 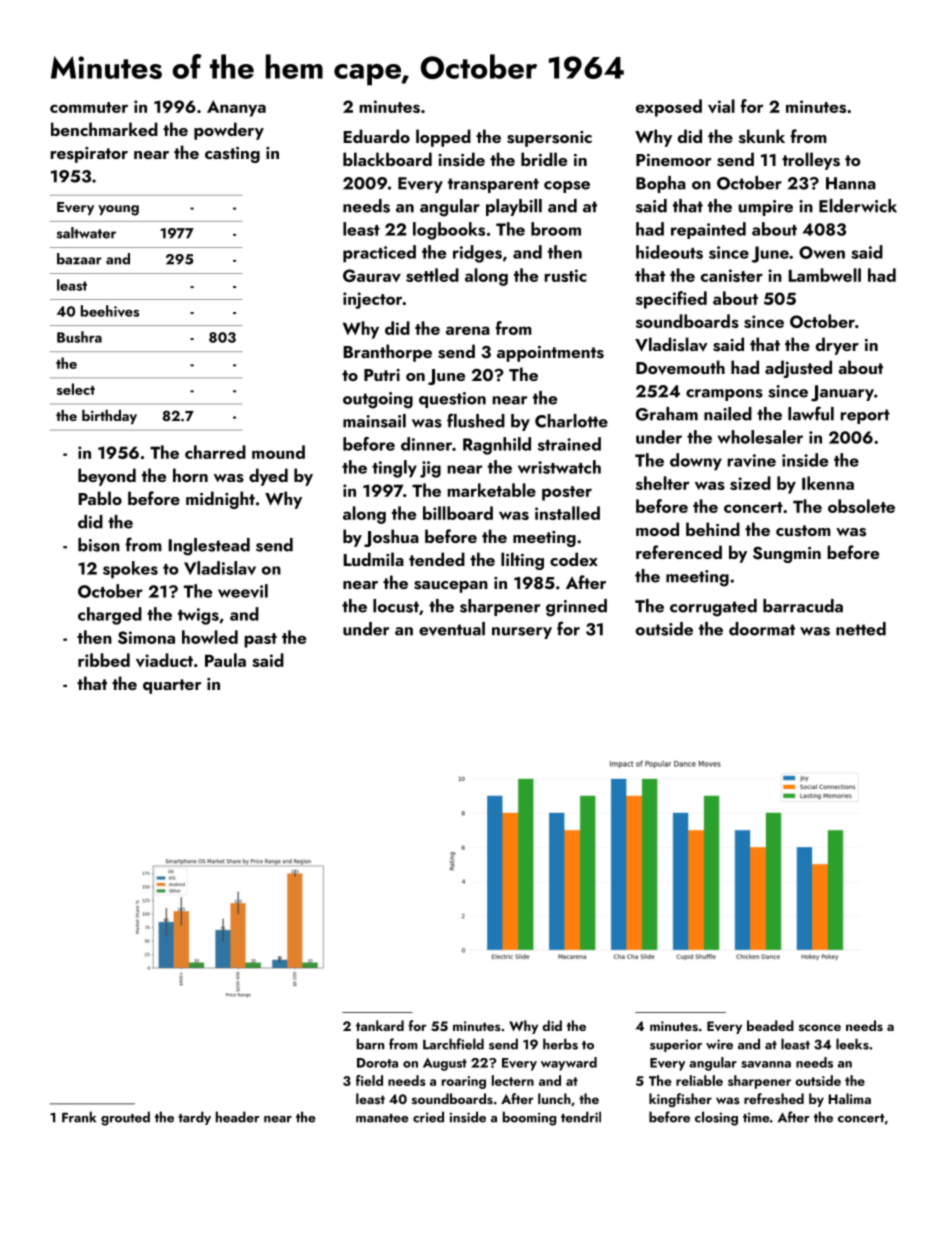 What do you see at coordinates (238, 1117) in the screenshot?
I see `header` at bounding box center [238, 1117].
